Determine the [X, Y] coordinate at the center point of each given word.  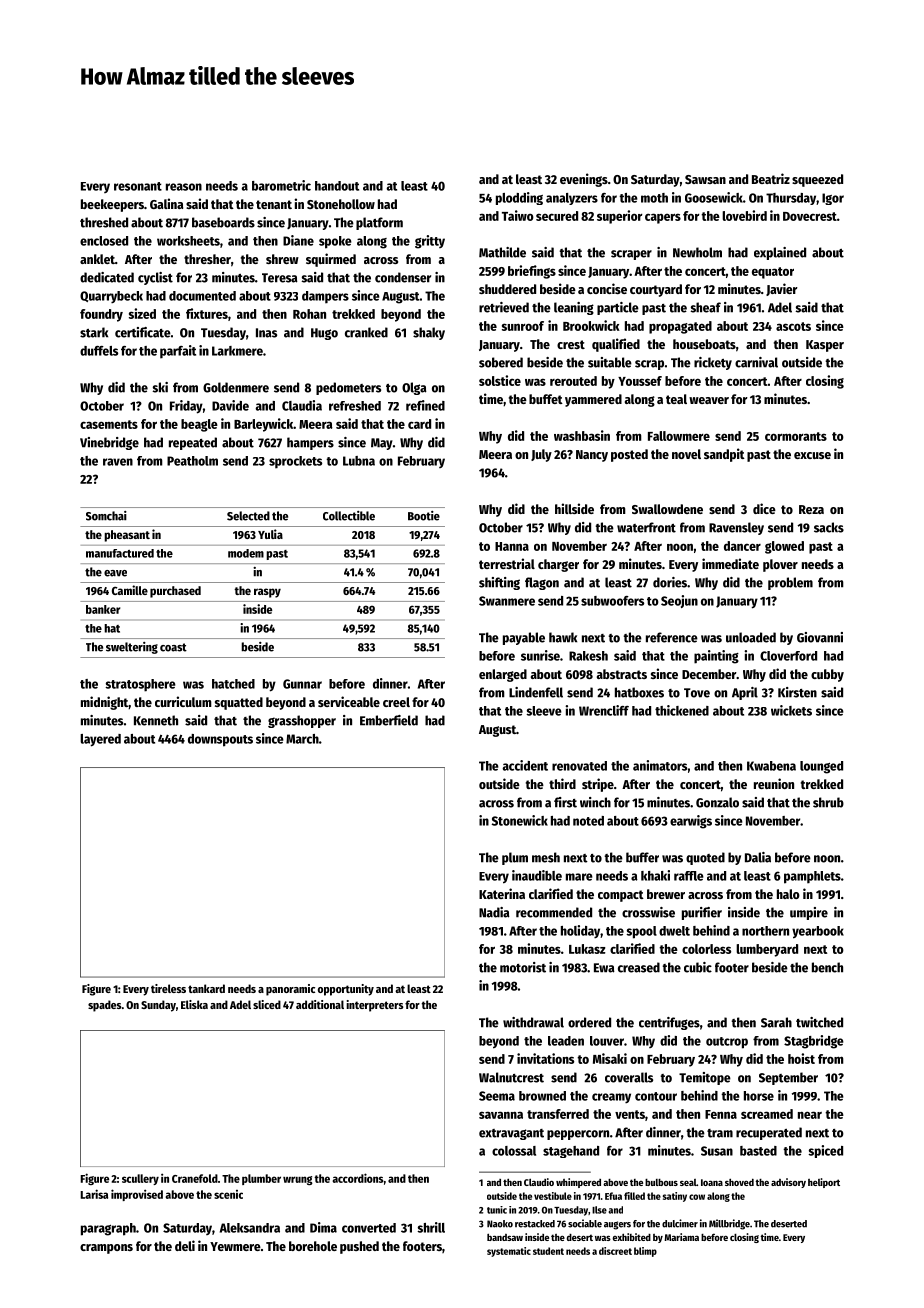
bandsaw [505, 1237]
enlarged [503, 675]
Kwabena [771, 766]
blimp [645, 1252]
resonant [138, 186]
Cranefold [195, 1178]
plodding [519, 198]
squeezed [817, 180]
